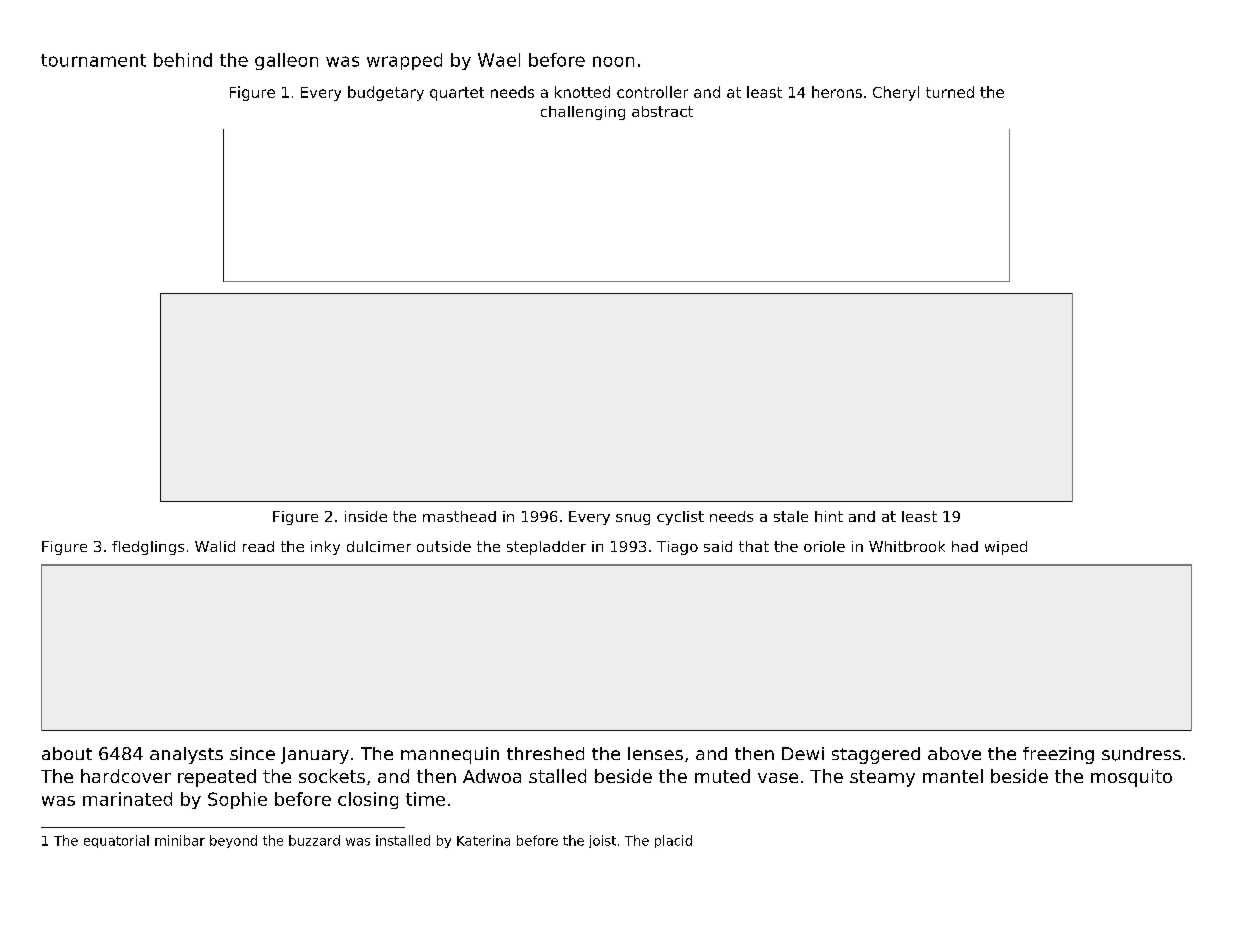 The width and height of the screenshot is (1233, 952). What do you see at coordinates (116, 841) in the screenshot?
I see `equatorial` at bounding box center [116, 841].
